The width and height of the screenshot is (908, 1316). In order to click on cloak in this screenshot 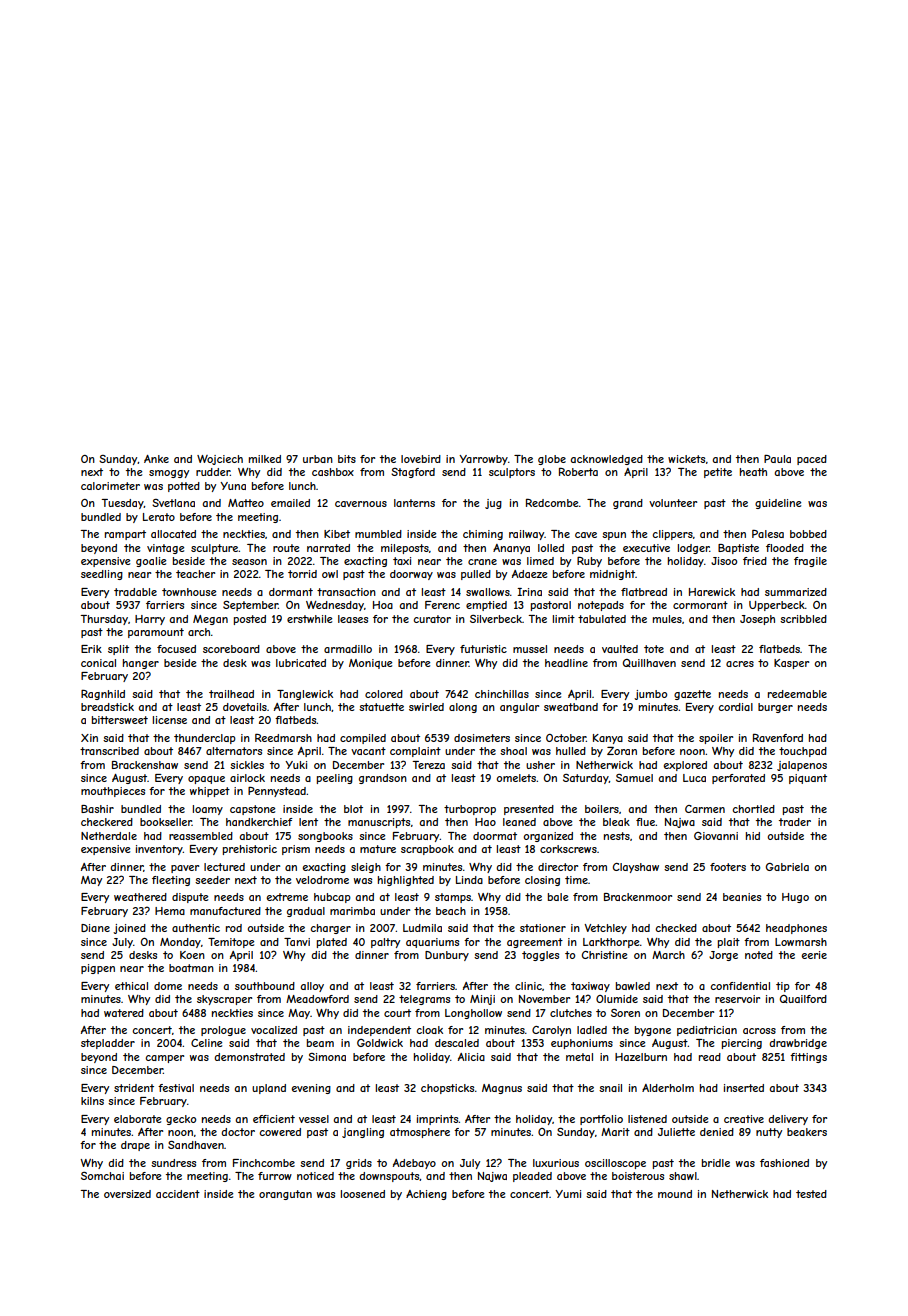, I will do `click(429, 1030)`.
